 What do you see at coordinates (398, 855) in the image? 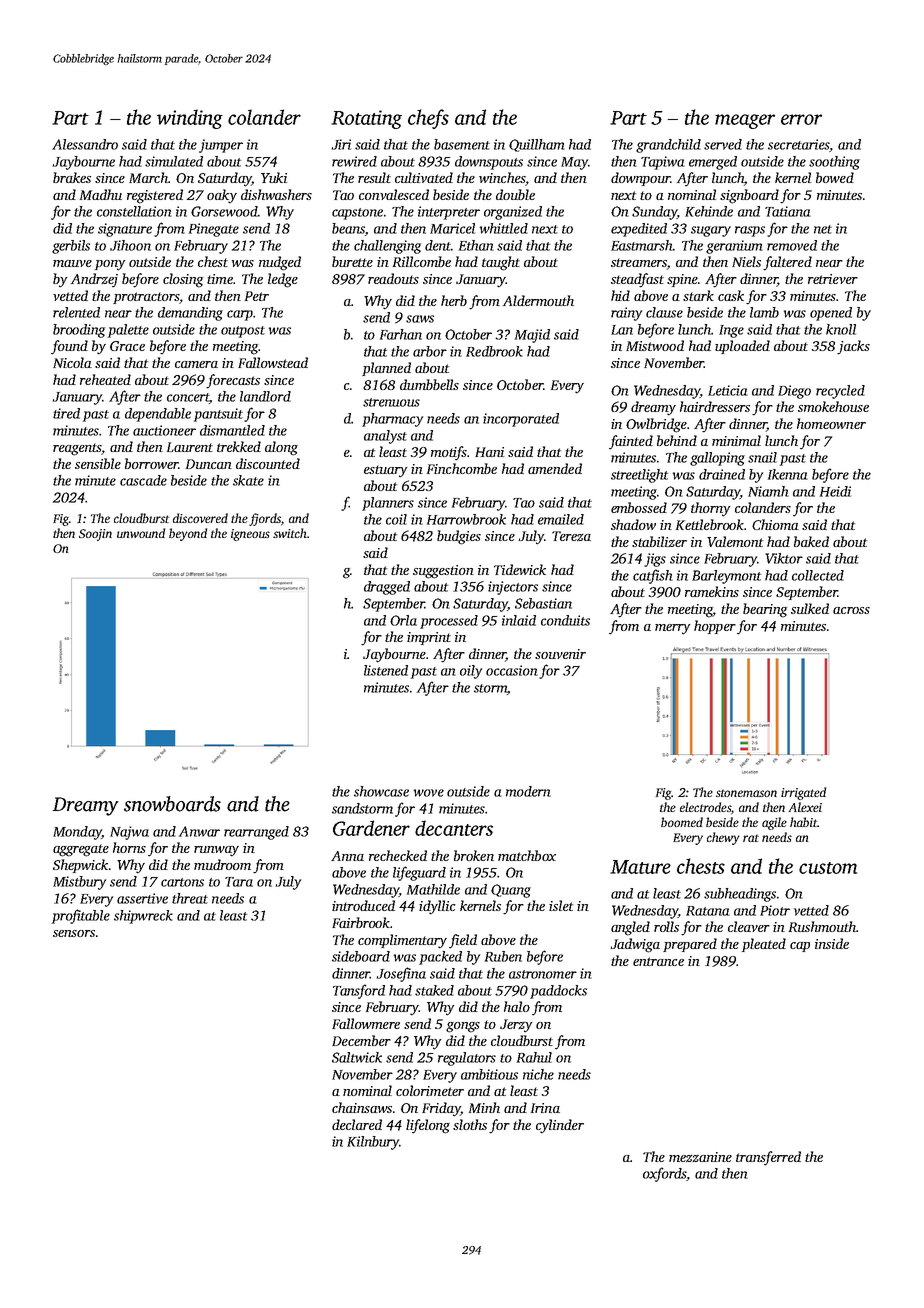
I see `rechecked` at bounding box center [398, 855].
